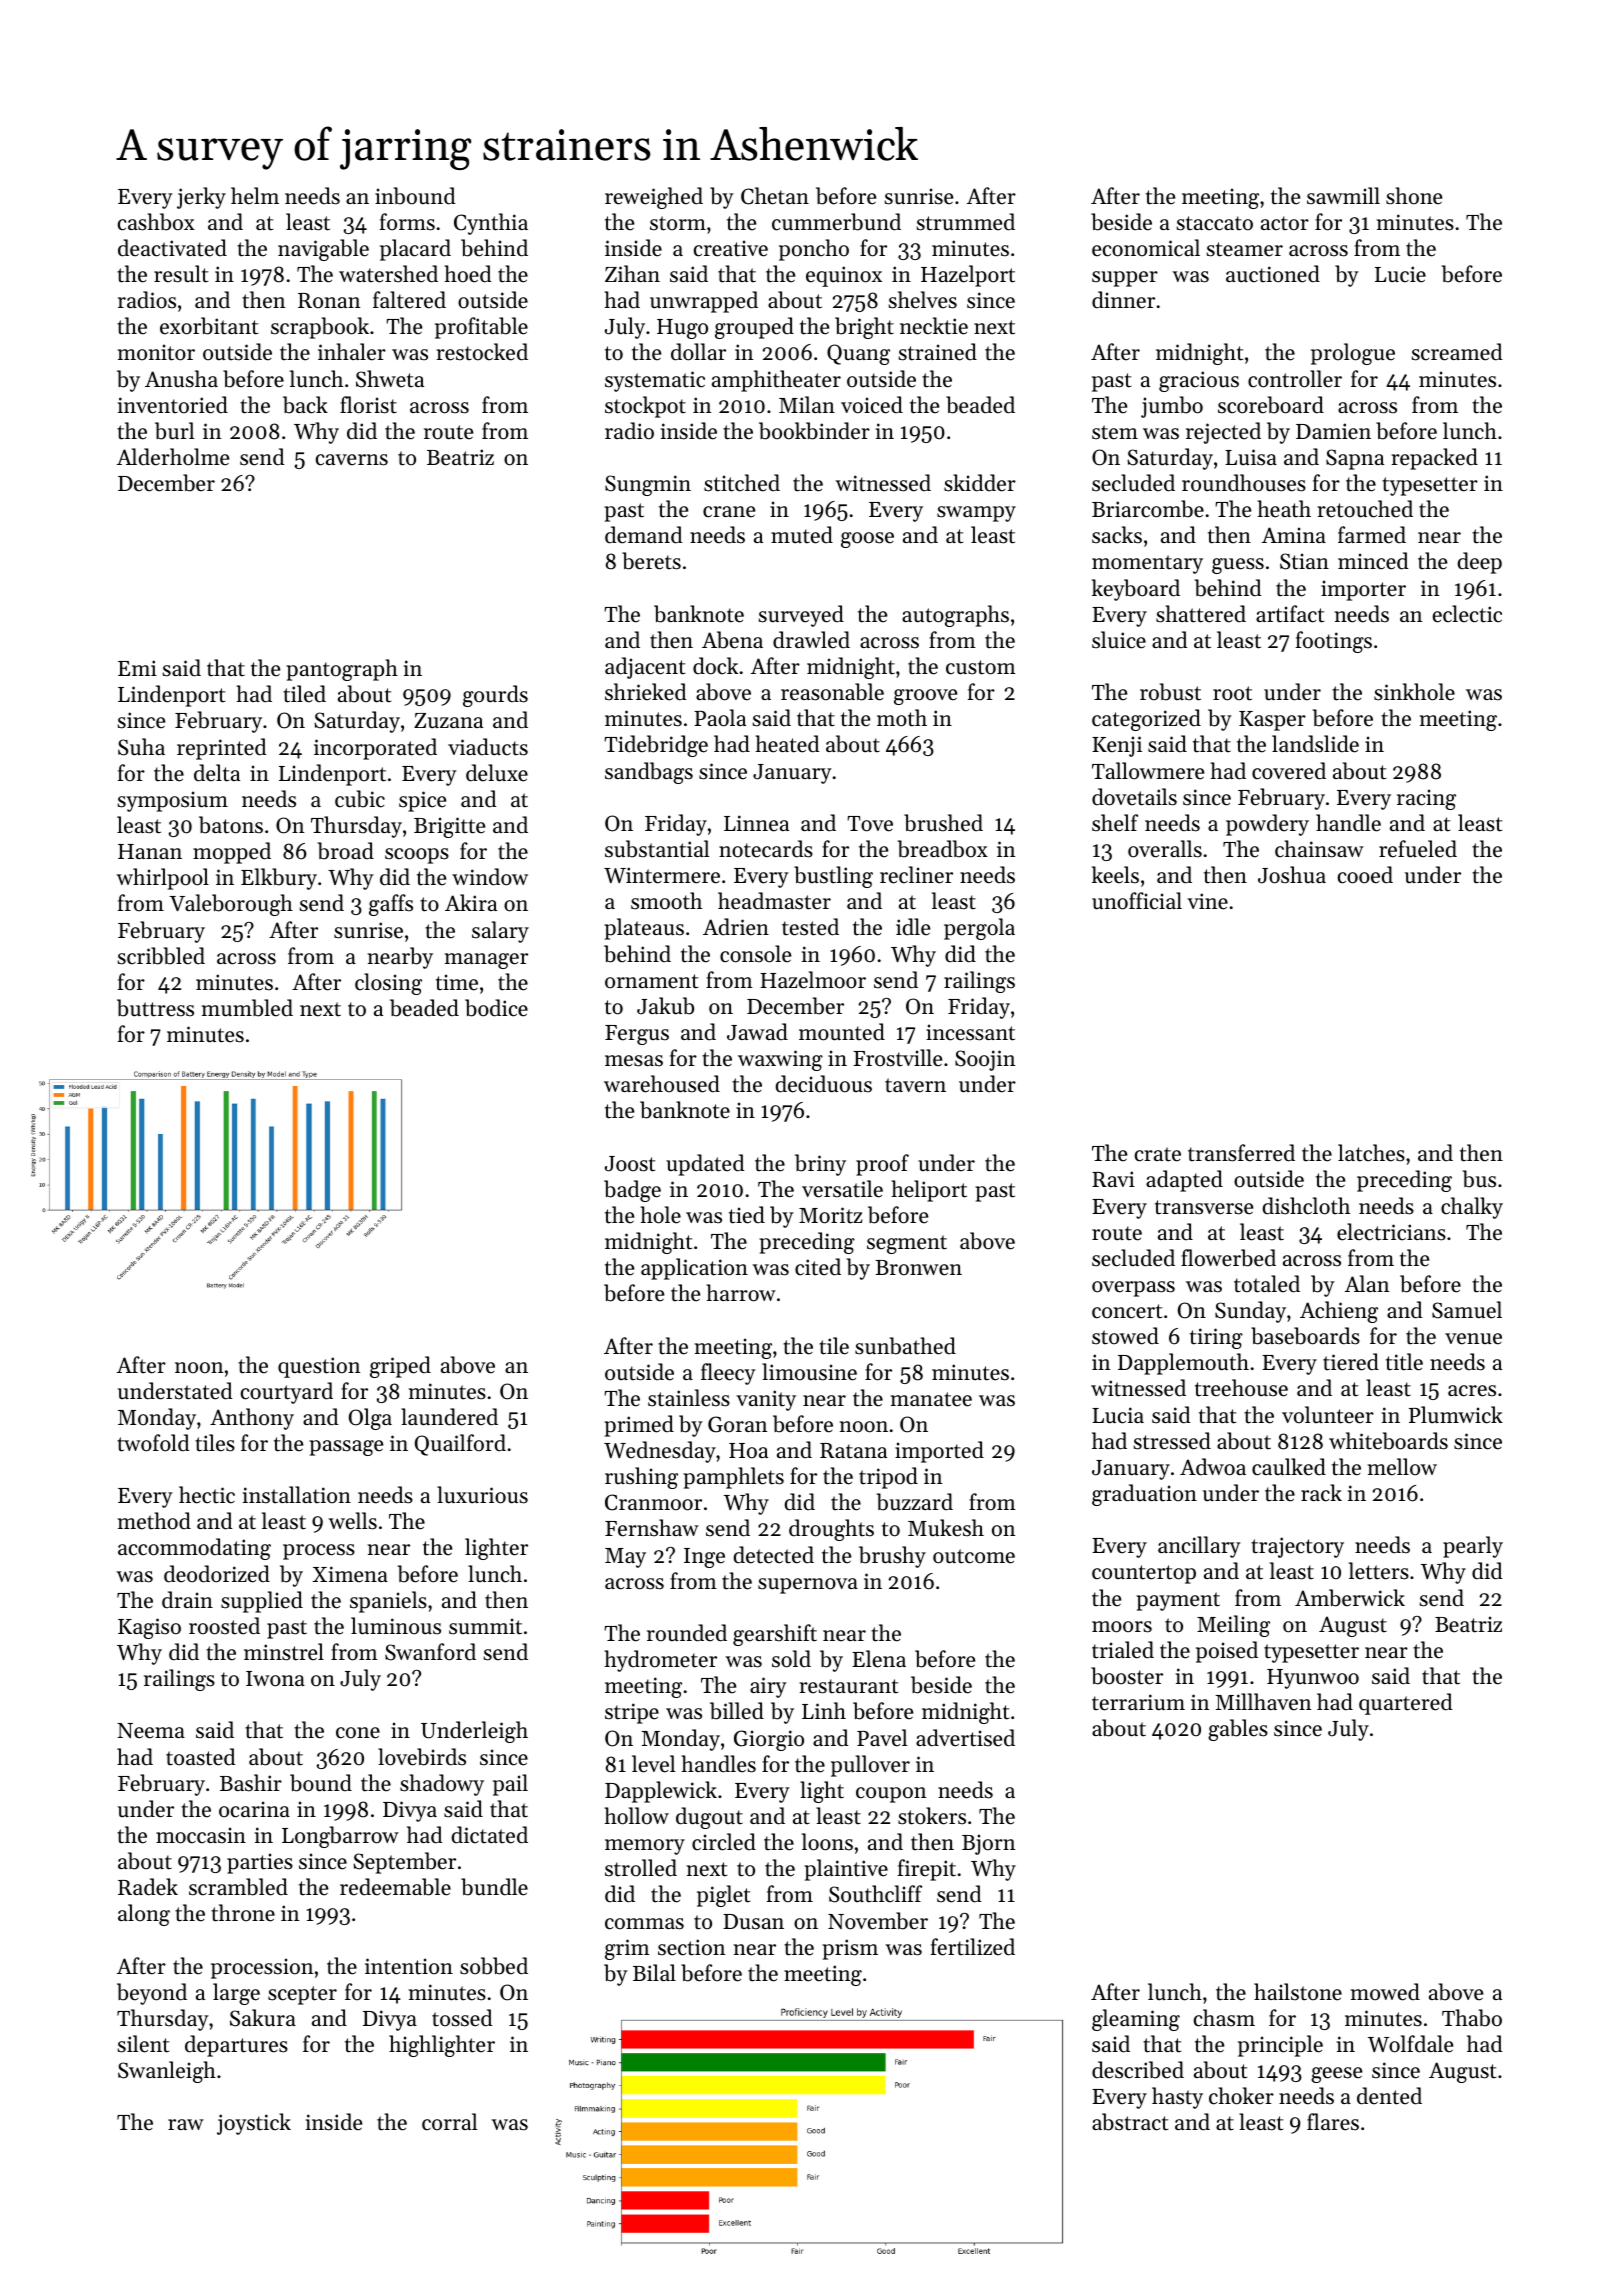 Image resolution: width=1620 pixels, height=2292 pixels. I want to click on twofold, so click(153, 1443).
